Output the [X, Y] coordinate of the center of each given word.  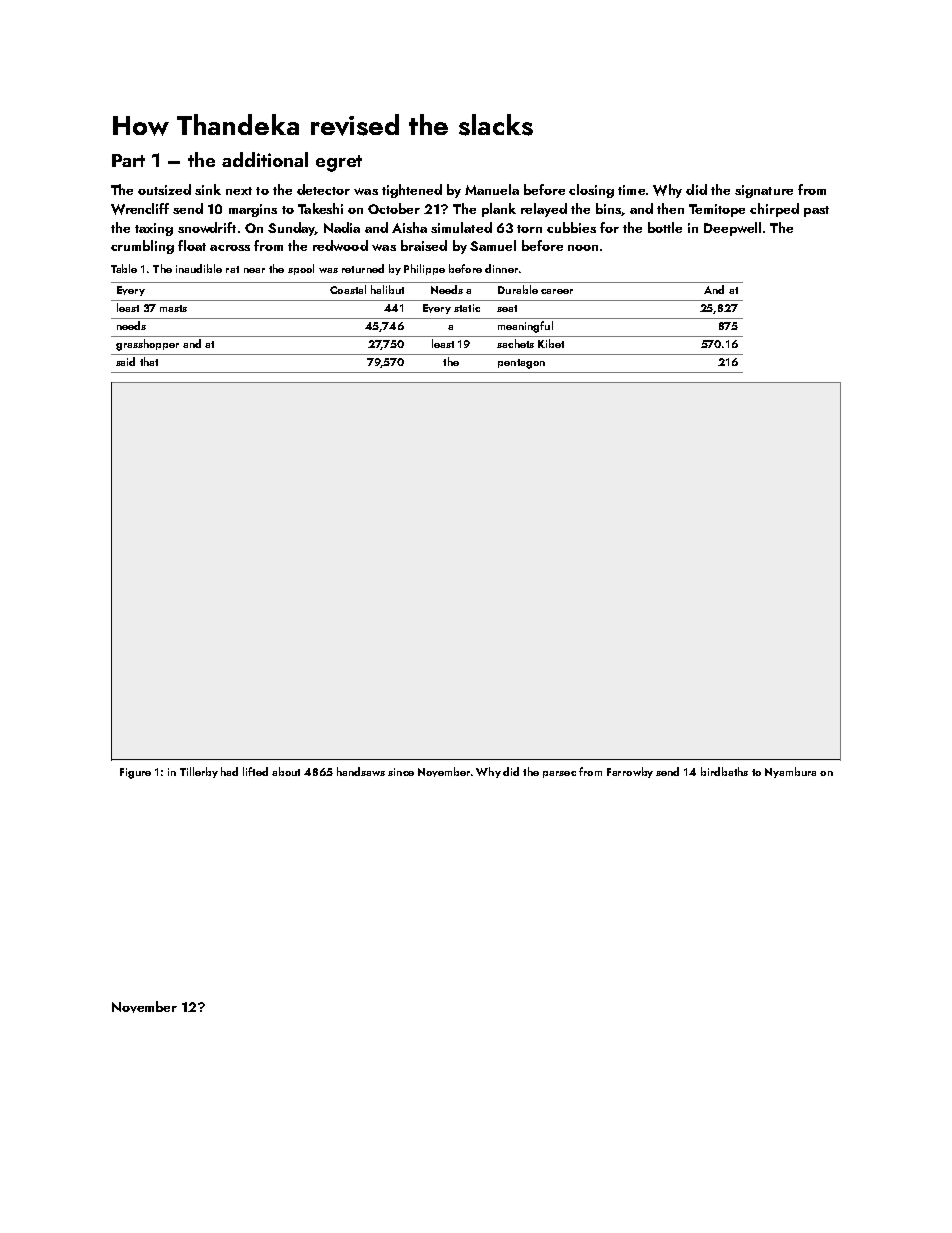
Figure [135, 773]
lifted [255, 771]
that [149, 361]
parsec [559, 774]
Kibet [551, 343]
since [401, 772]
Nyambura [790, 772]
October [394, 208]
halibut [387, 289]
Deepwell [732, 229]
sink [208, 189]
